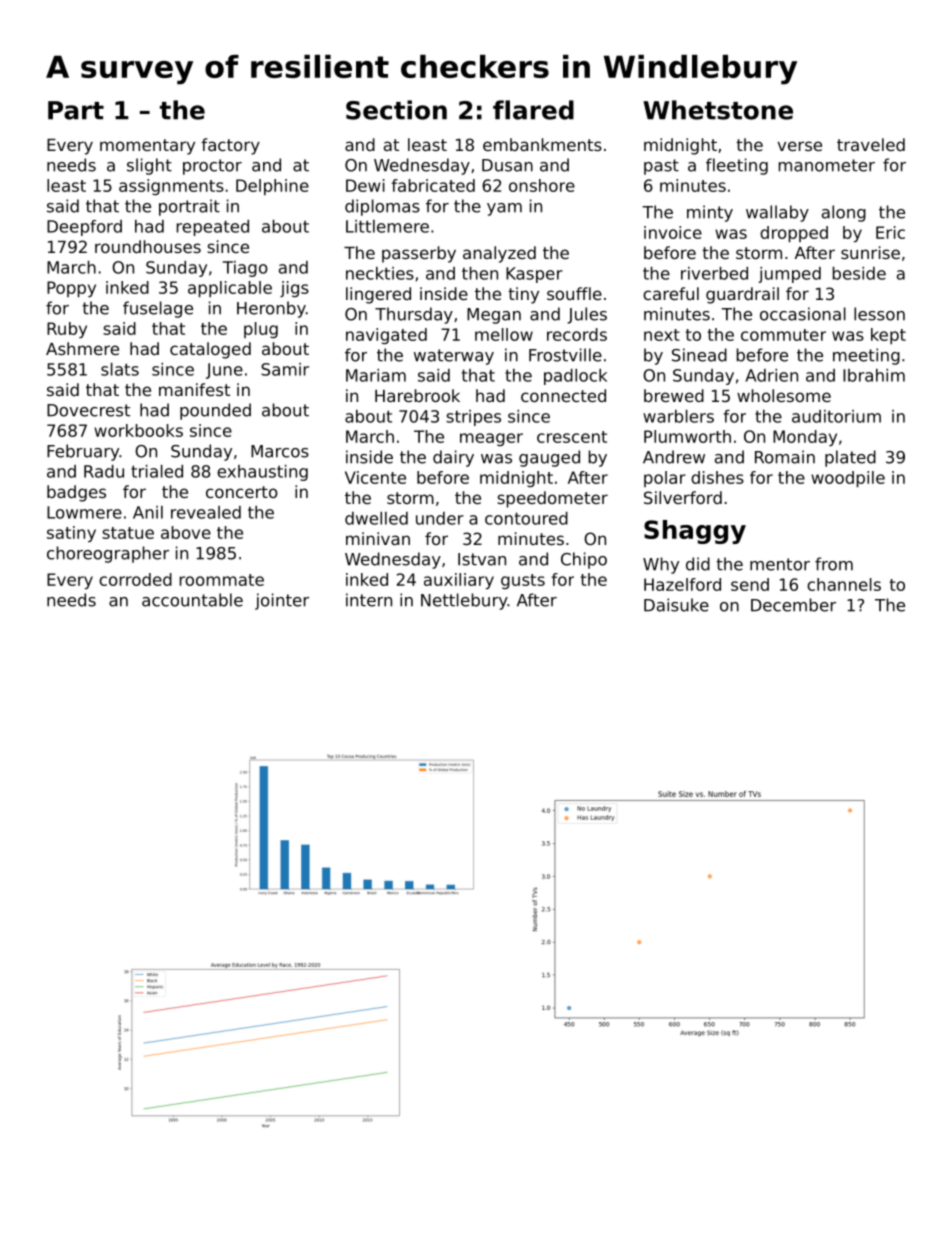  I want to click on jointer, so click(282, 601).
